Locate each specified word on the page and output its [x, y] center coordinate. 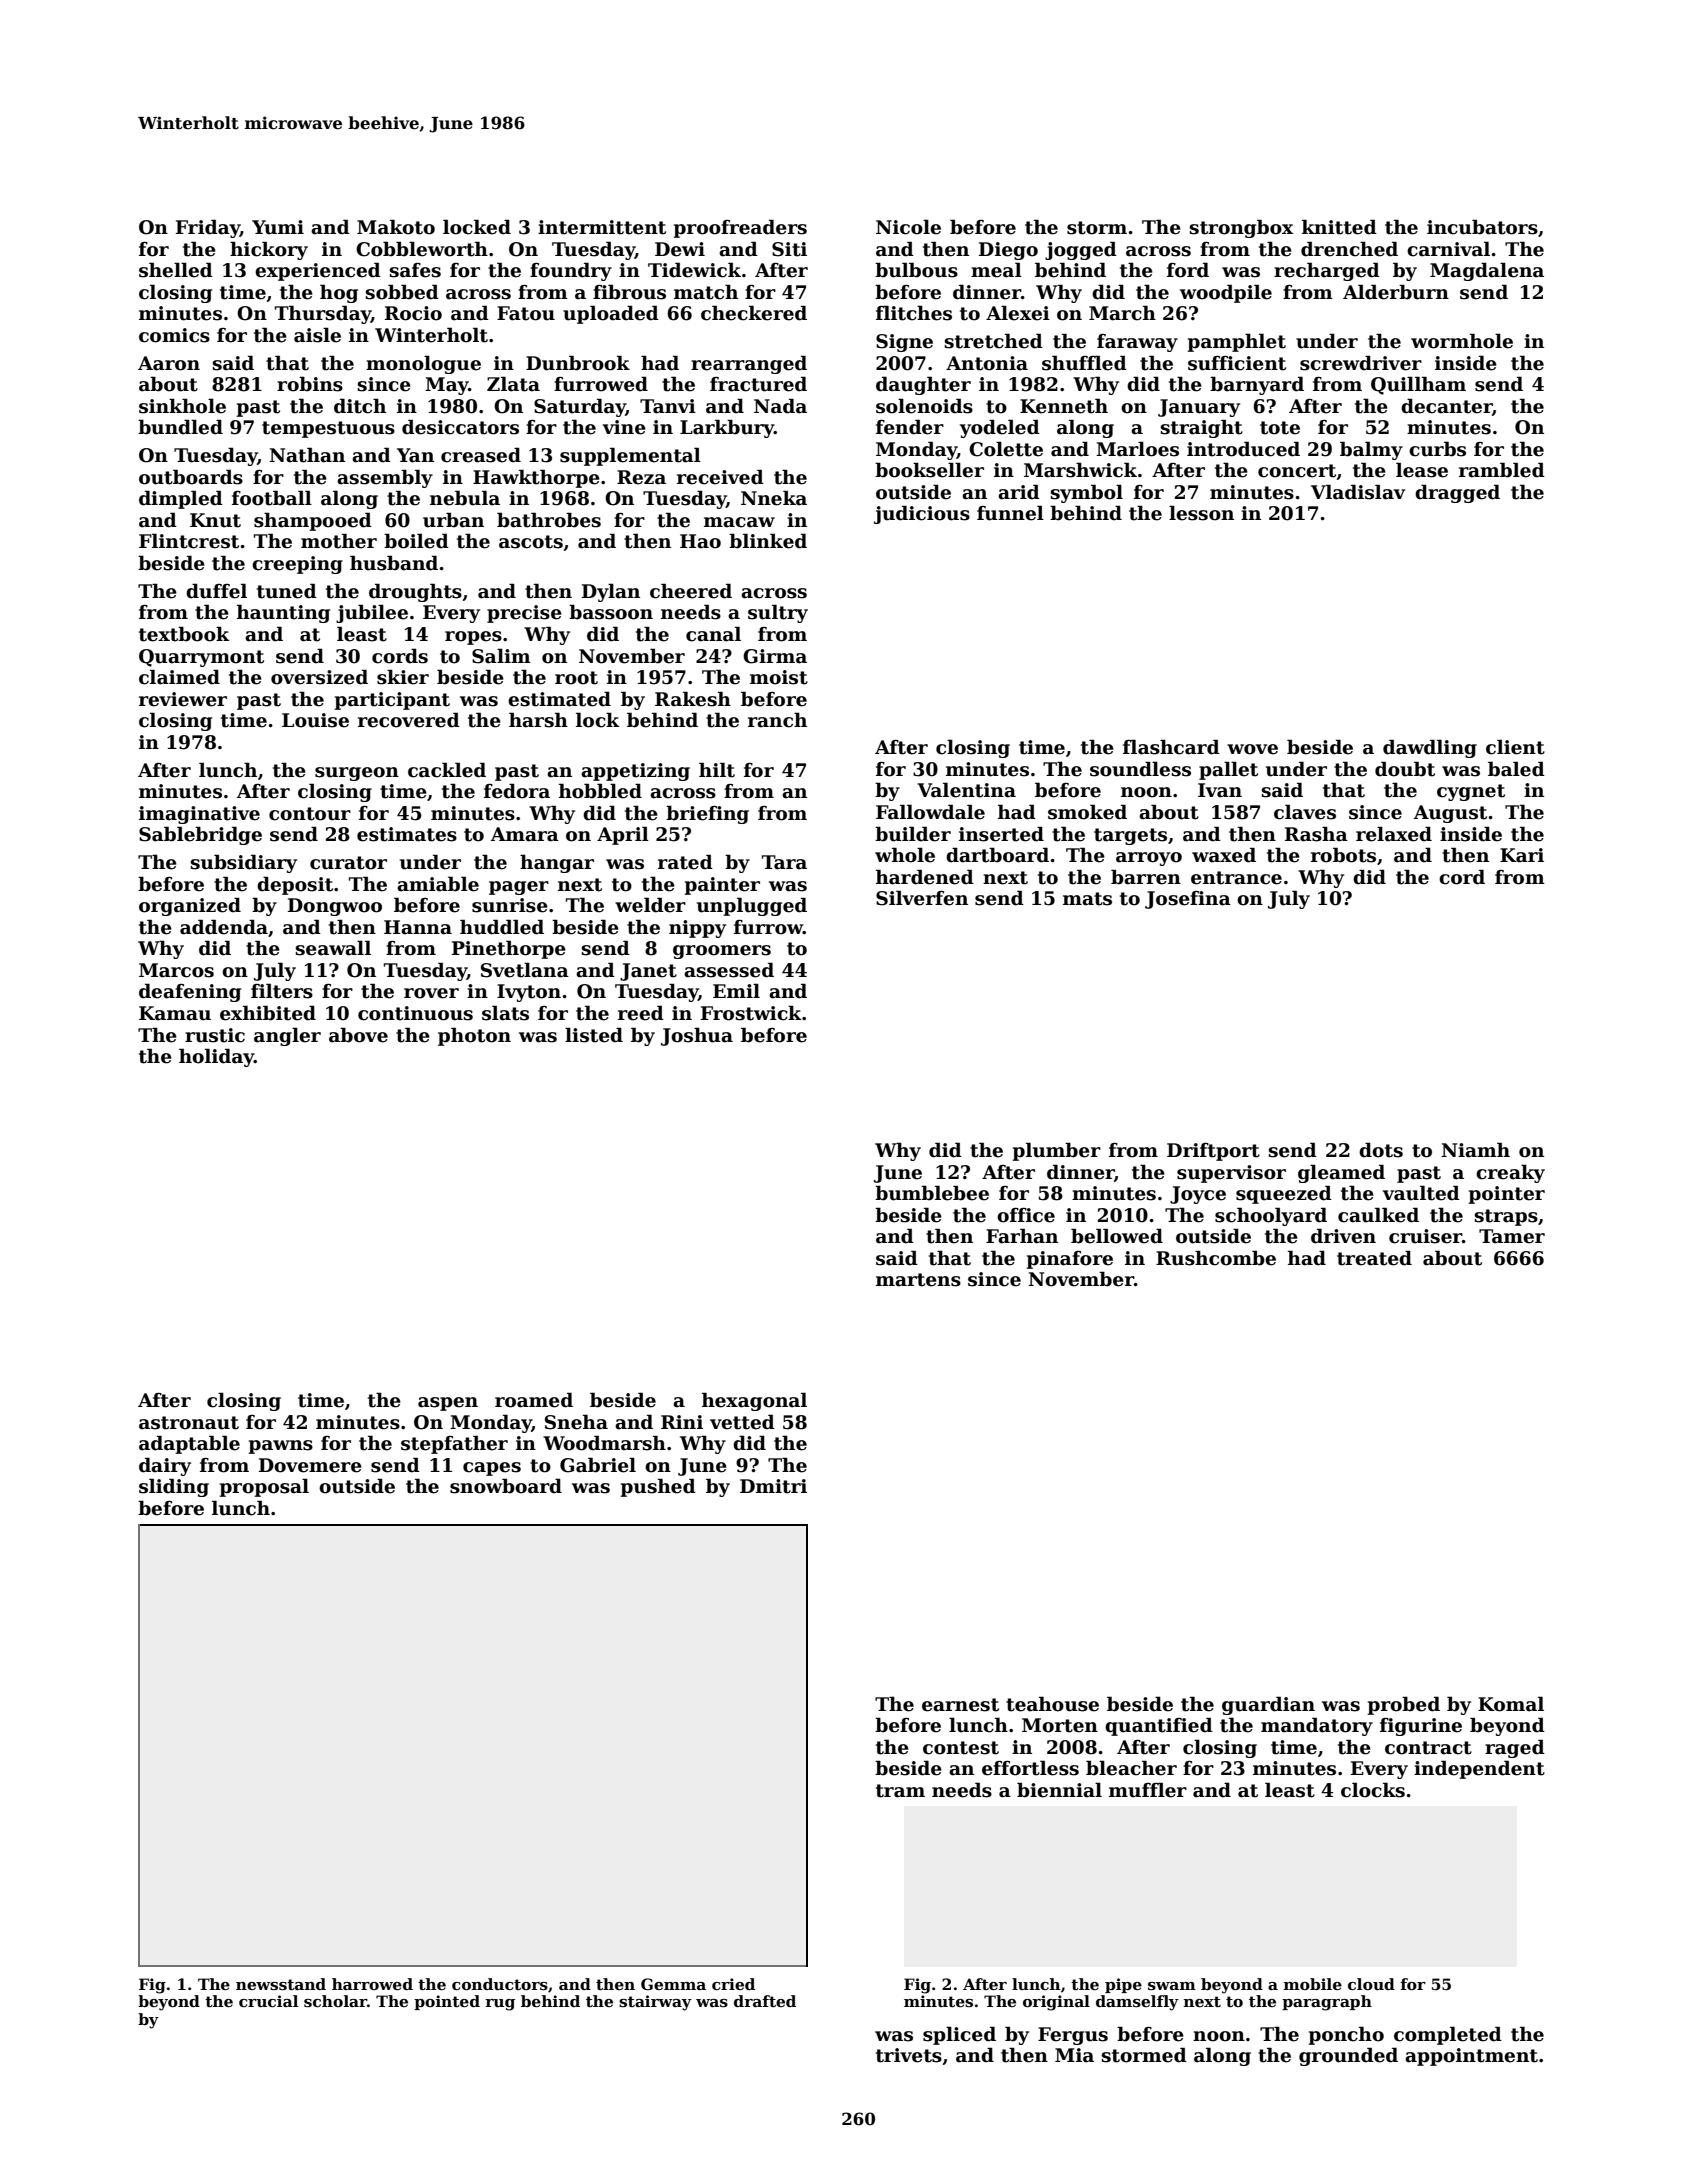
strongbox [1241, 228]
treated [1374, 1258]
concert [1297, 471]
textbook [184, 634]
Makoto [396, 227]
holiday [216, 1057]
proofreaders [740, 228]
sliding [174, 1487]
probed [1404, 1705]
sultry [778, 613]
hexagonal [754, 1401]
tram [900, 1791]
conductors [500, 1984]
